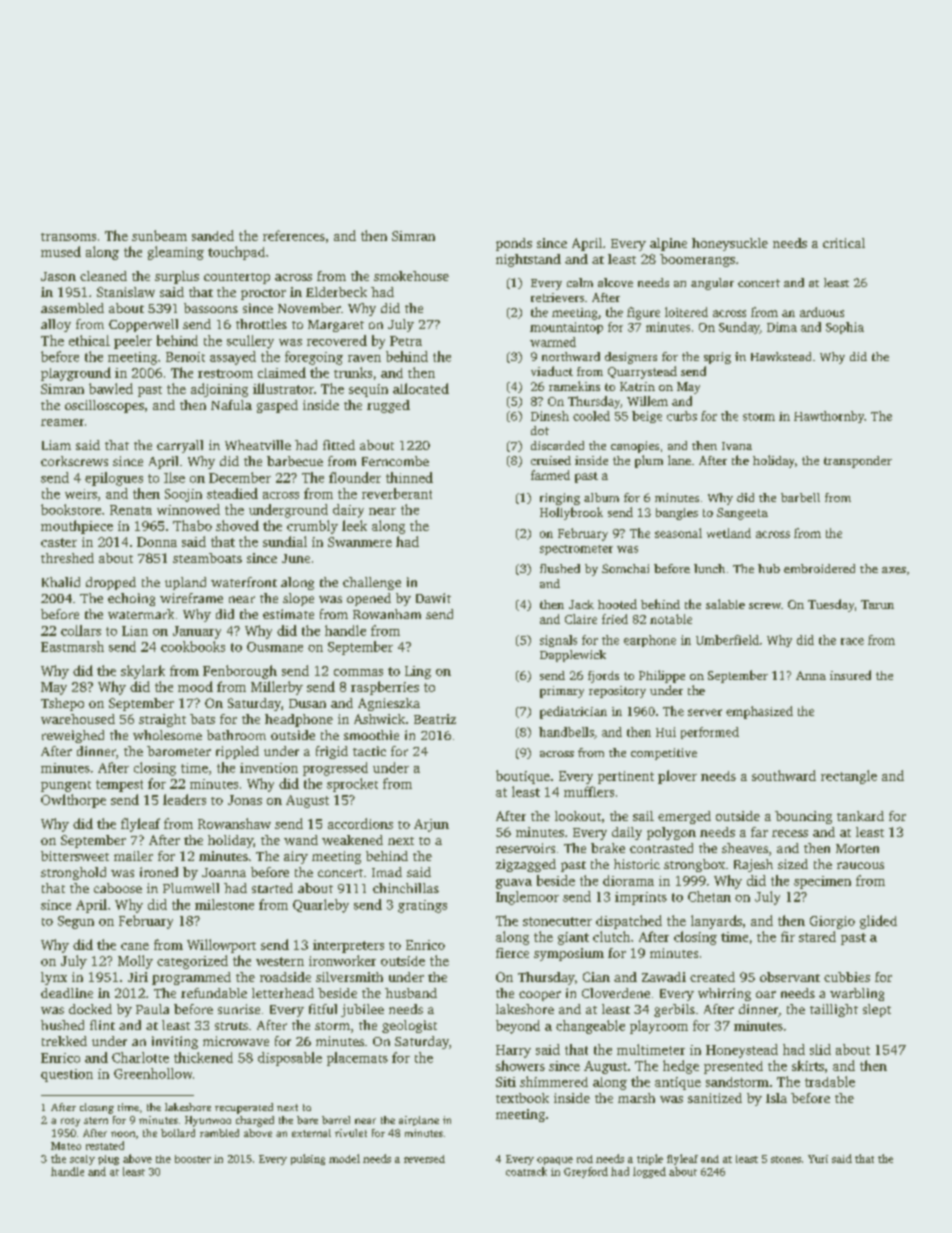 This screenshot has height=1233, width=952. I want to click on placemats, so click(357, 1059).
